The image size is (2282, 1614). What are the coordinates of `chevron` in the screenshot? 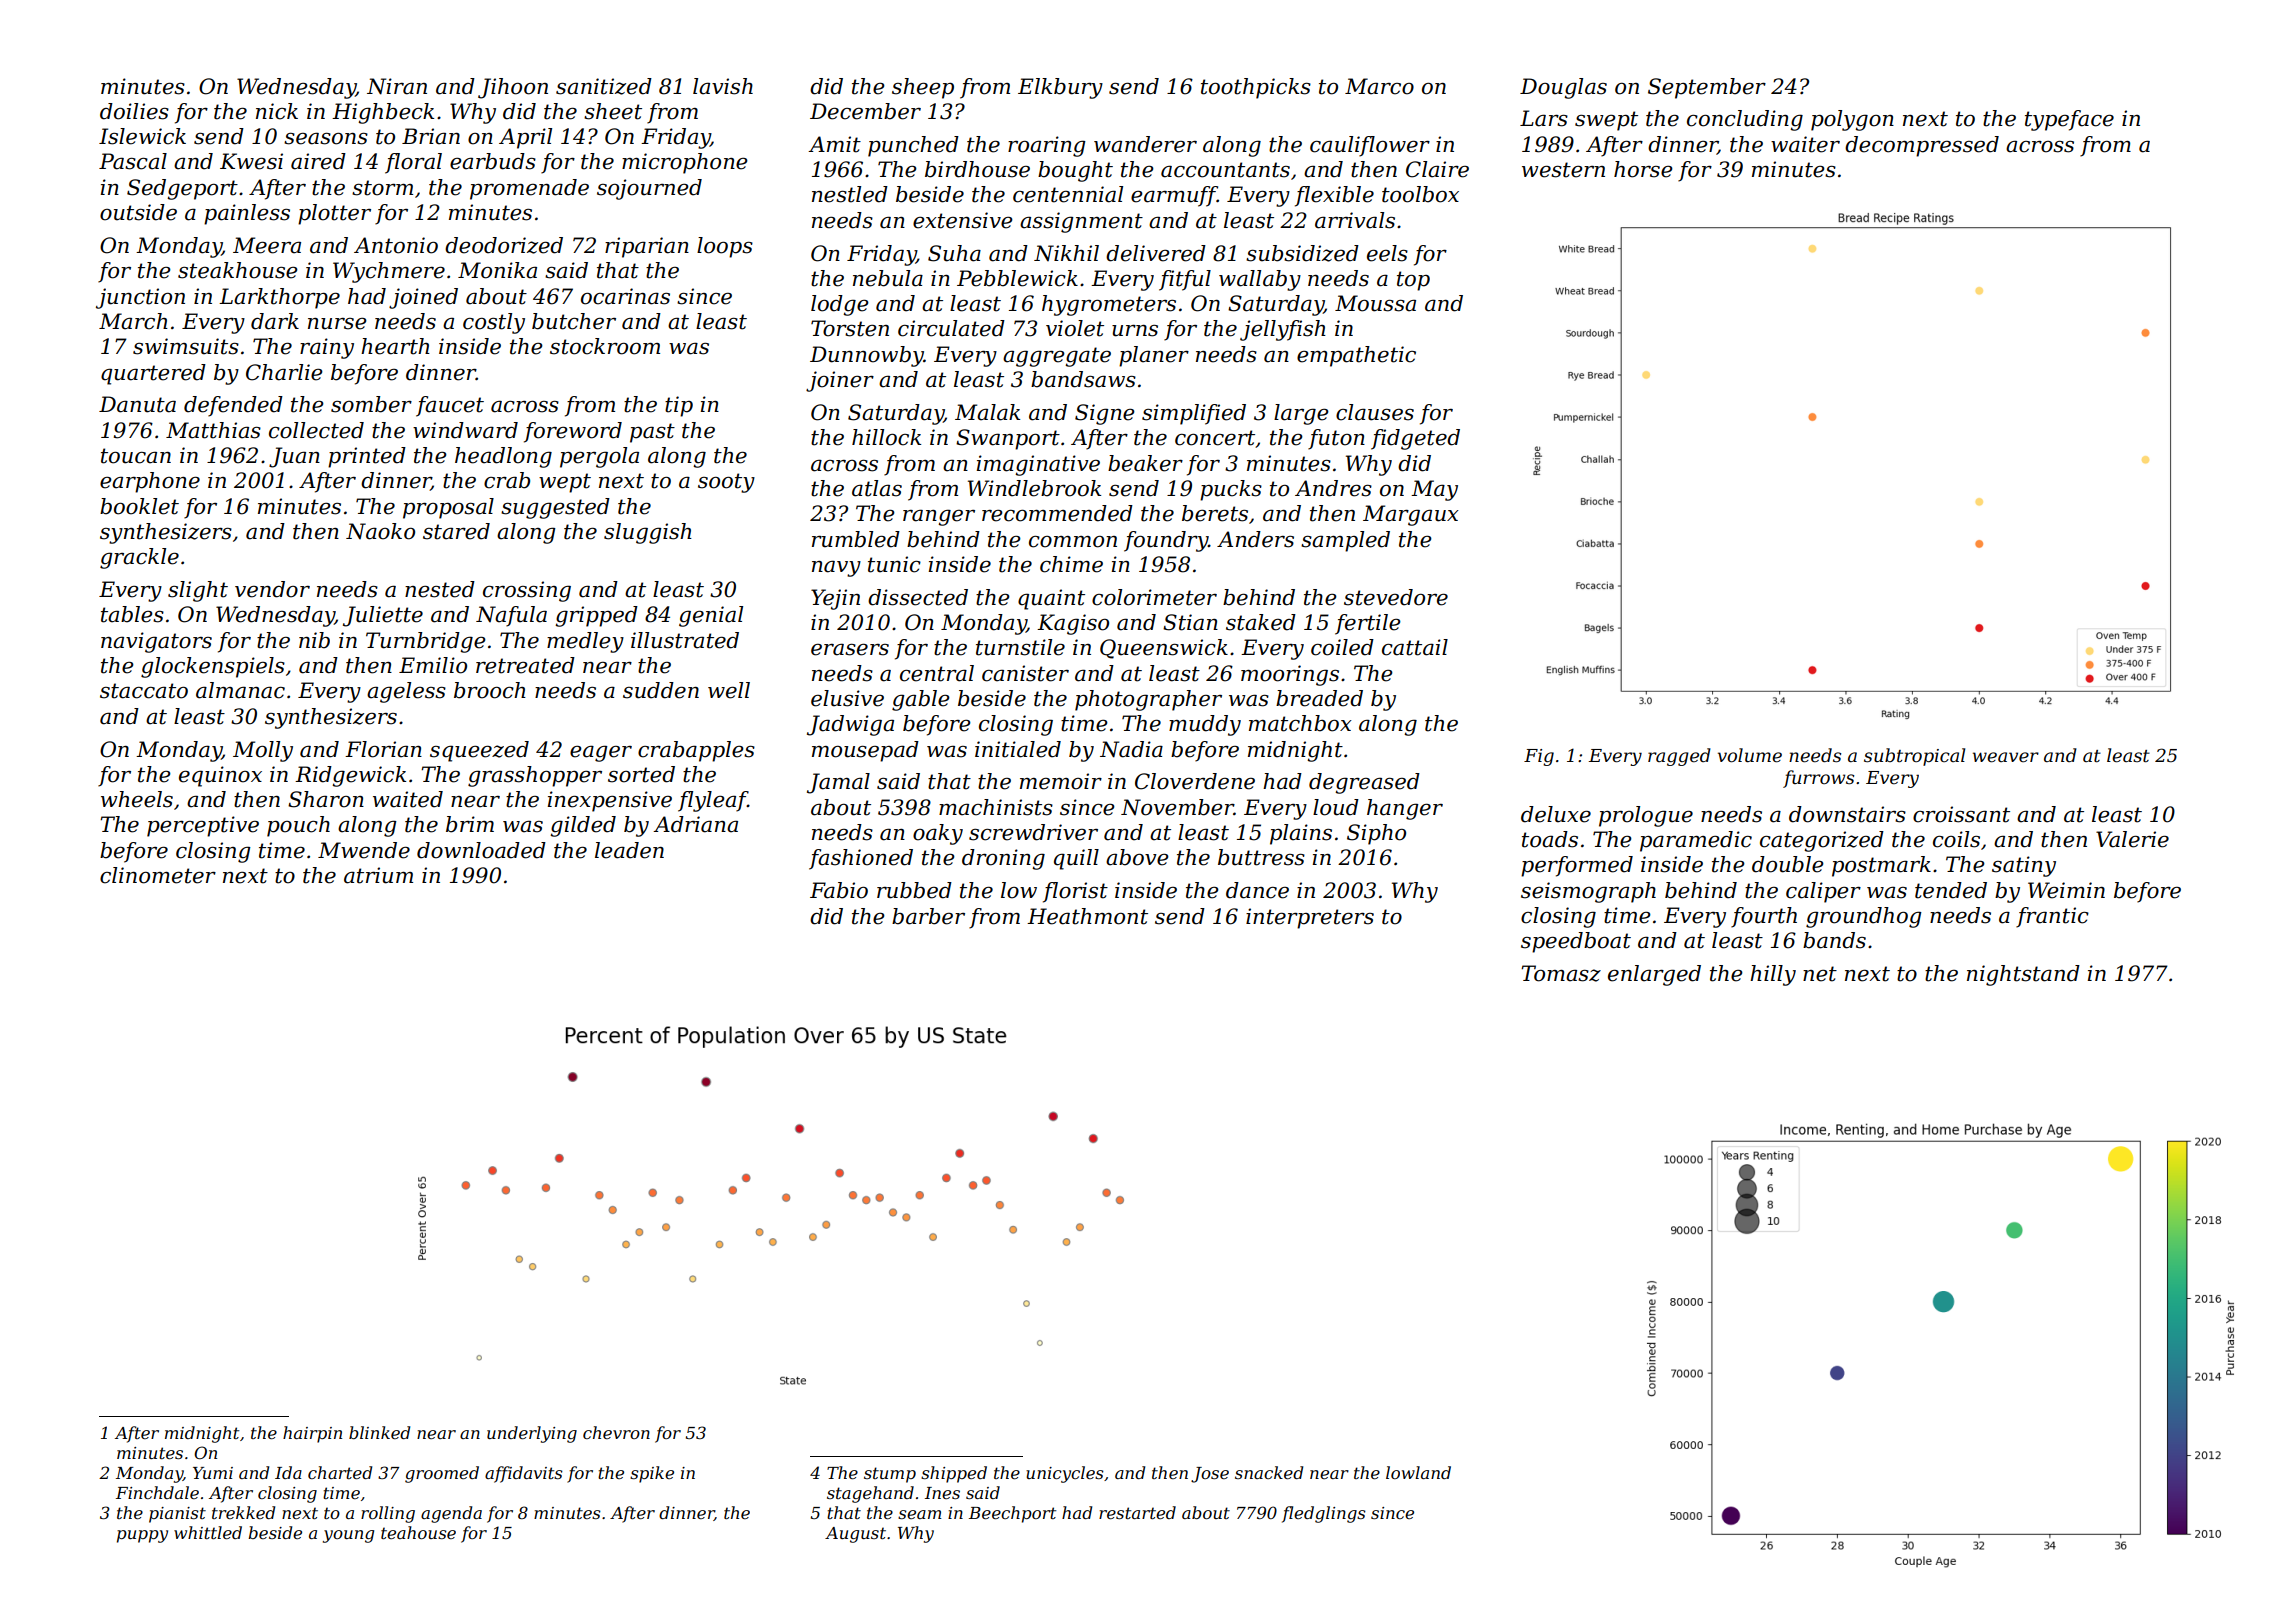 It's located at (616, 1432).
